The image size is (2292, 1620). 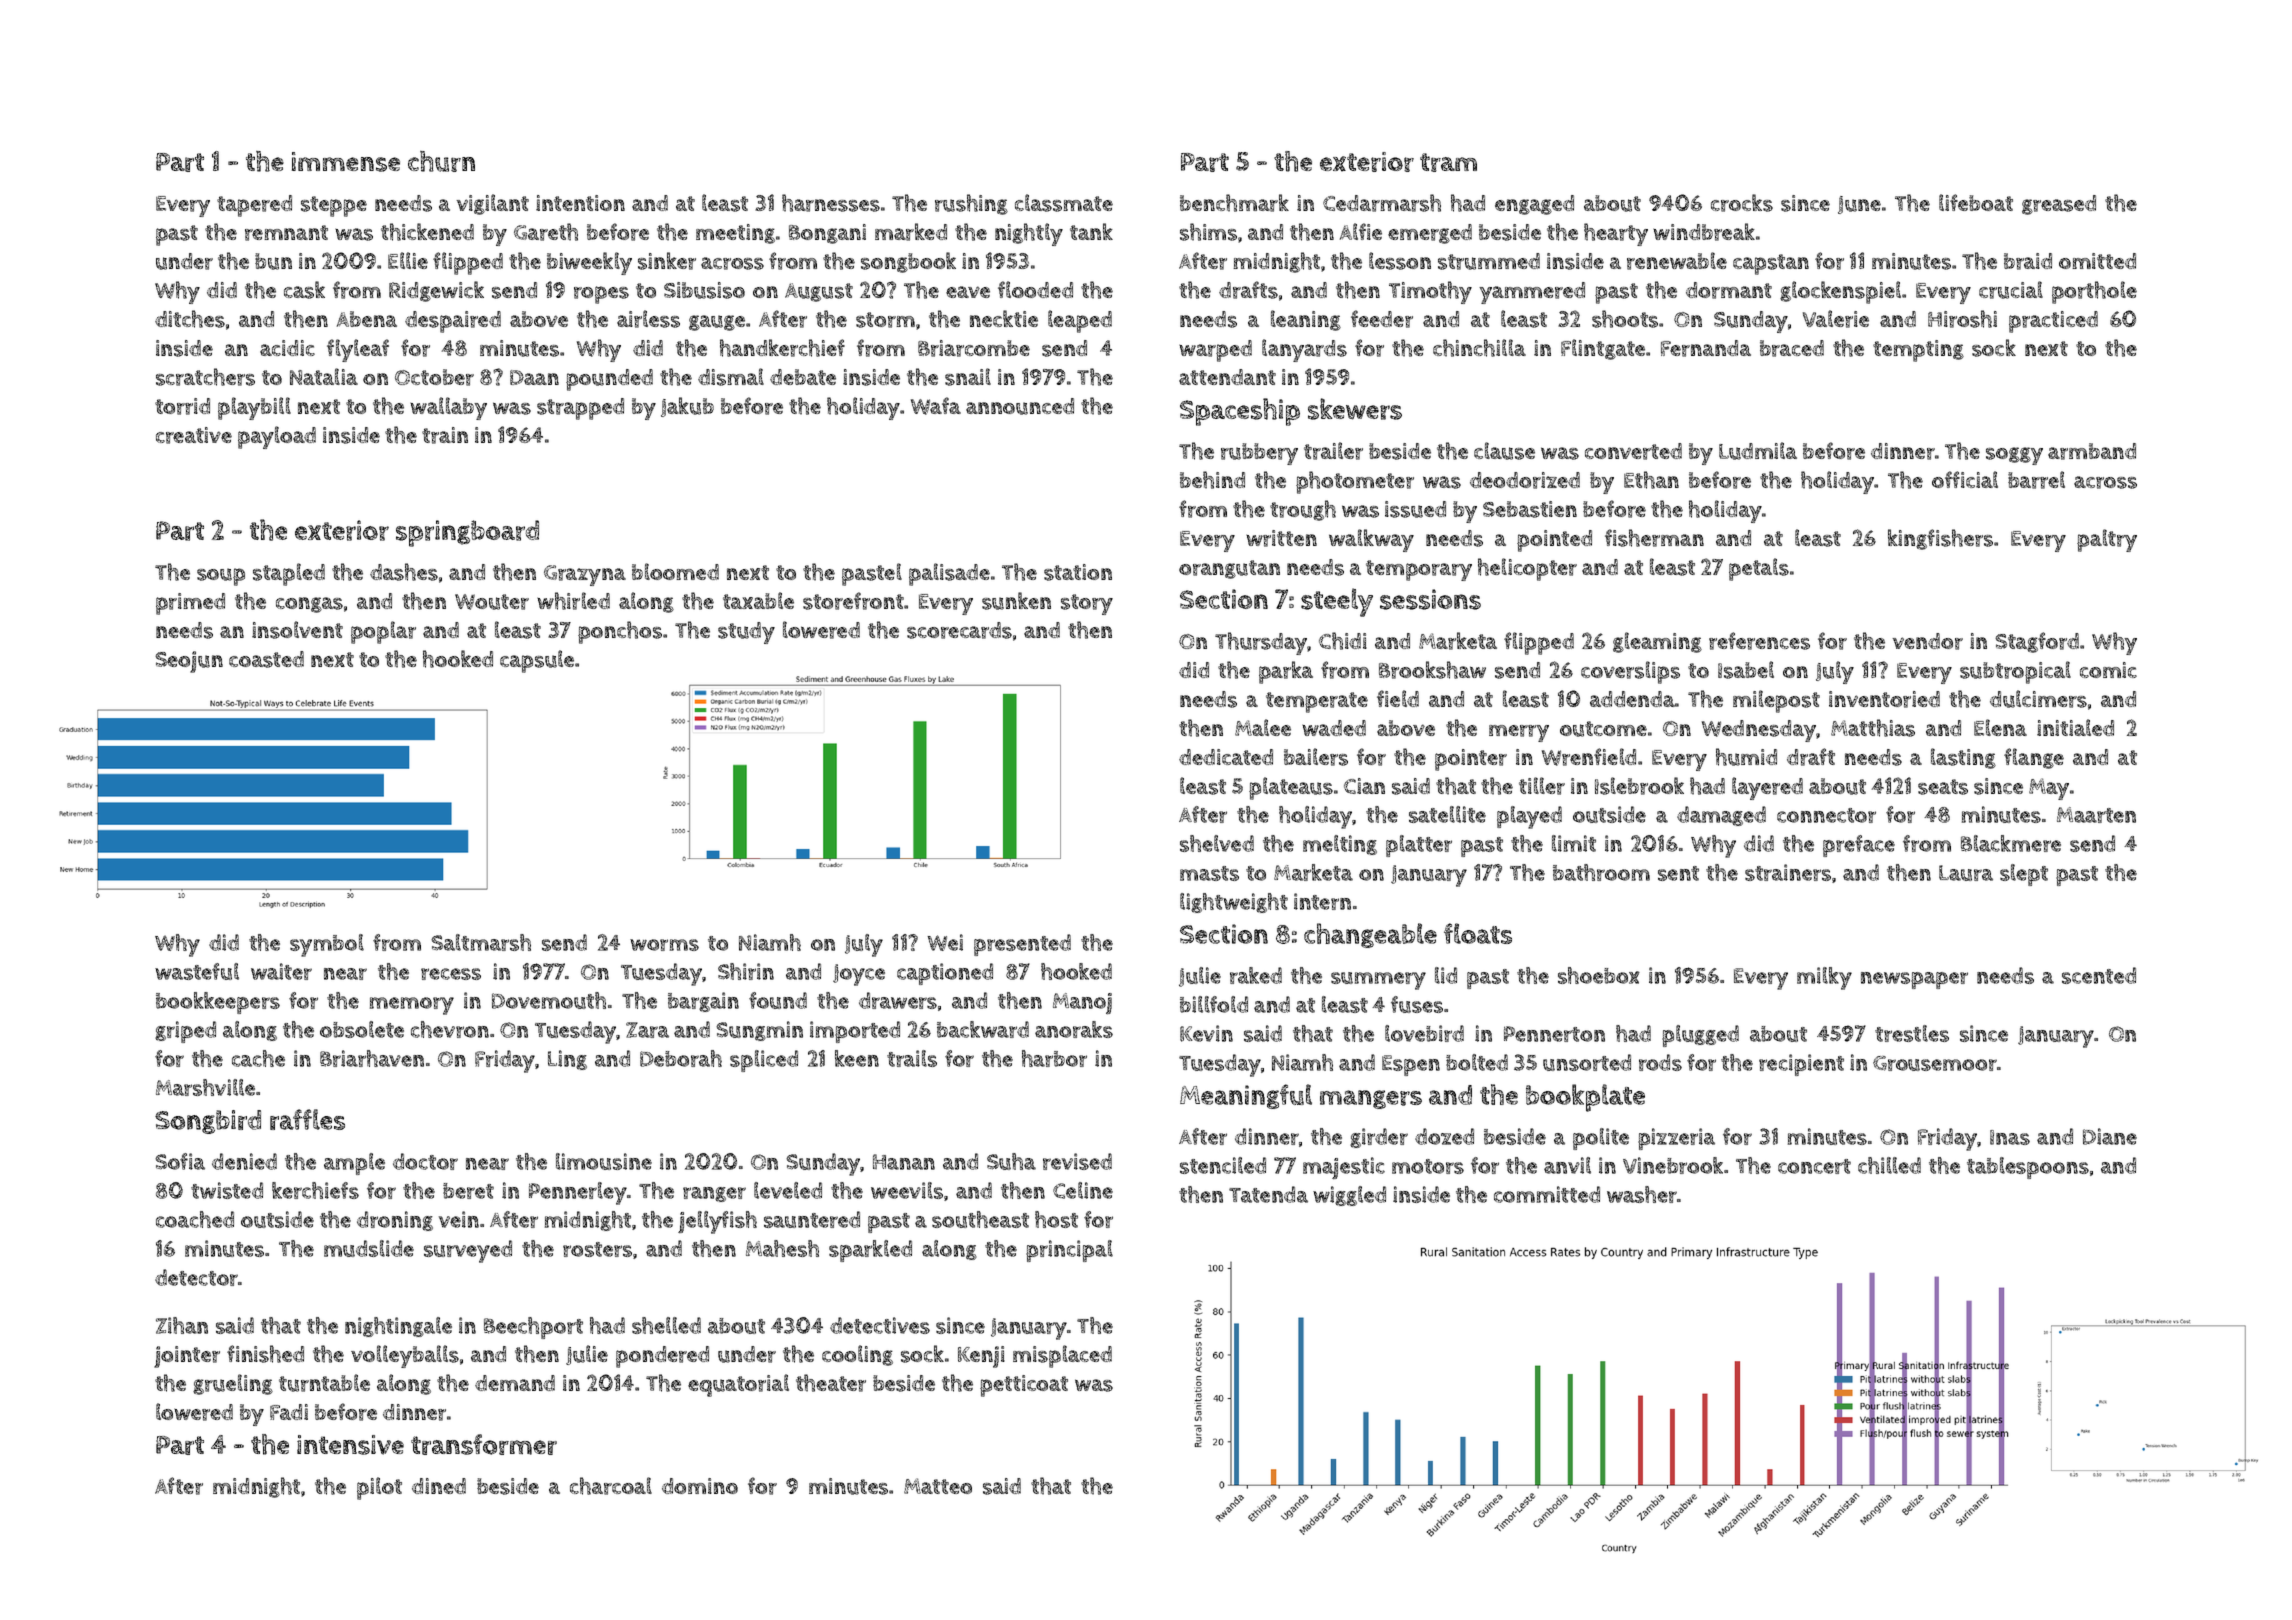 I want to click on Wouter, so click(x=492, y=602).
